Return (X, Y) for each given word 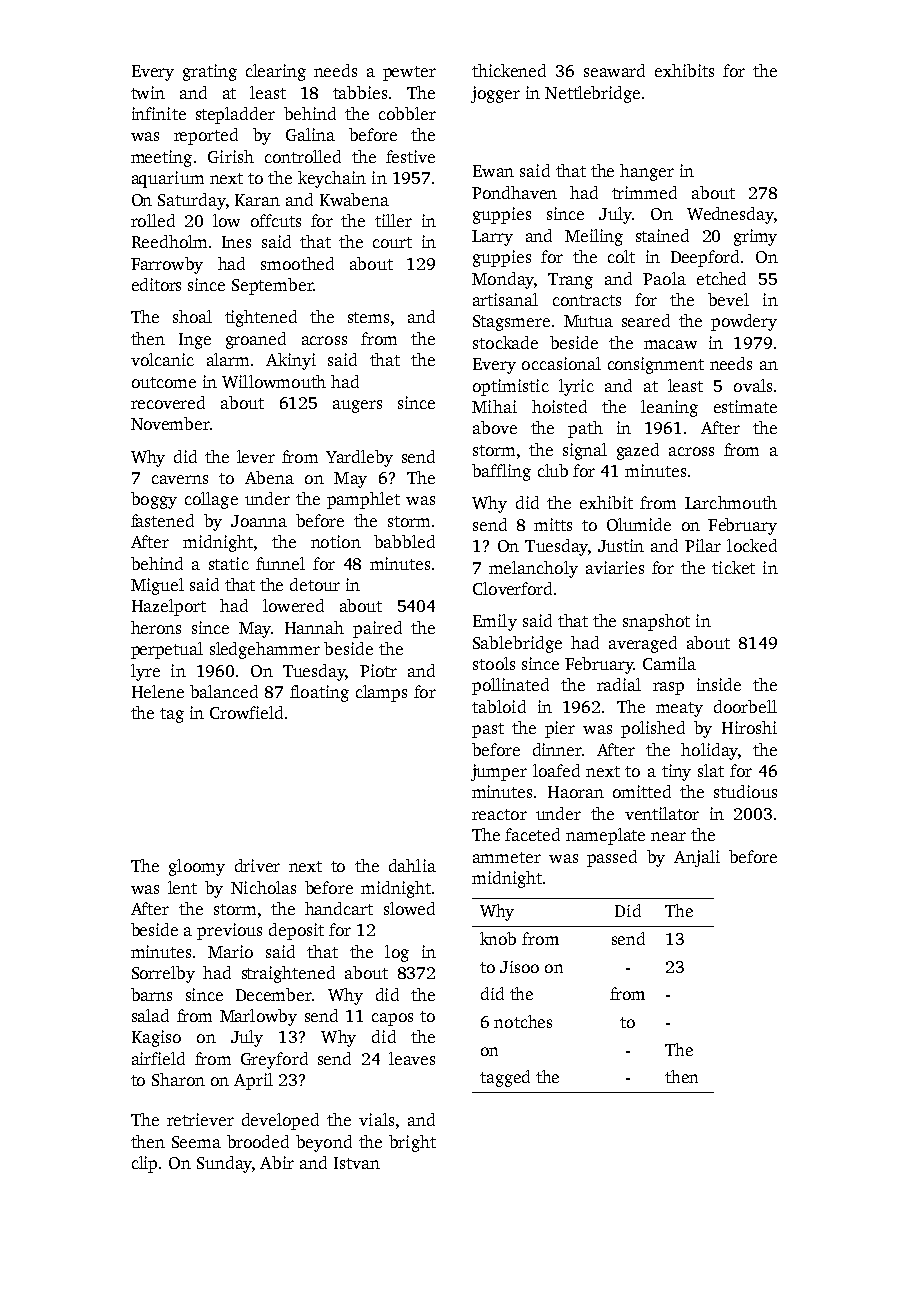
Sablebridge (517, 644)
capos (392, 1019)
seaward (614, 70)
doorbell (745, 706)
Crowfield (246, 712)
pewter (409, 73)
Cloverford (512, 588)
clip (144, 1164)
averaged (643, 644)
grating (210, 72)
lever (256, 456)
